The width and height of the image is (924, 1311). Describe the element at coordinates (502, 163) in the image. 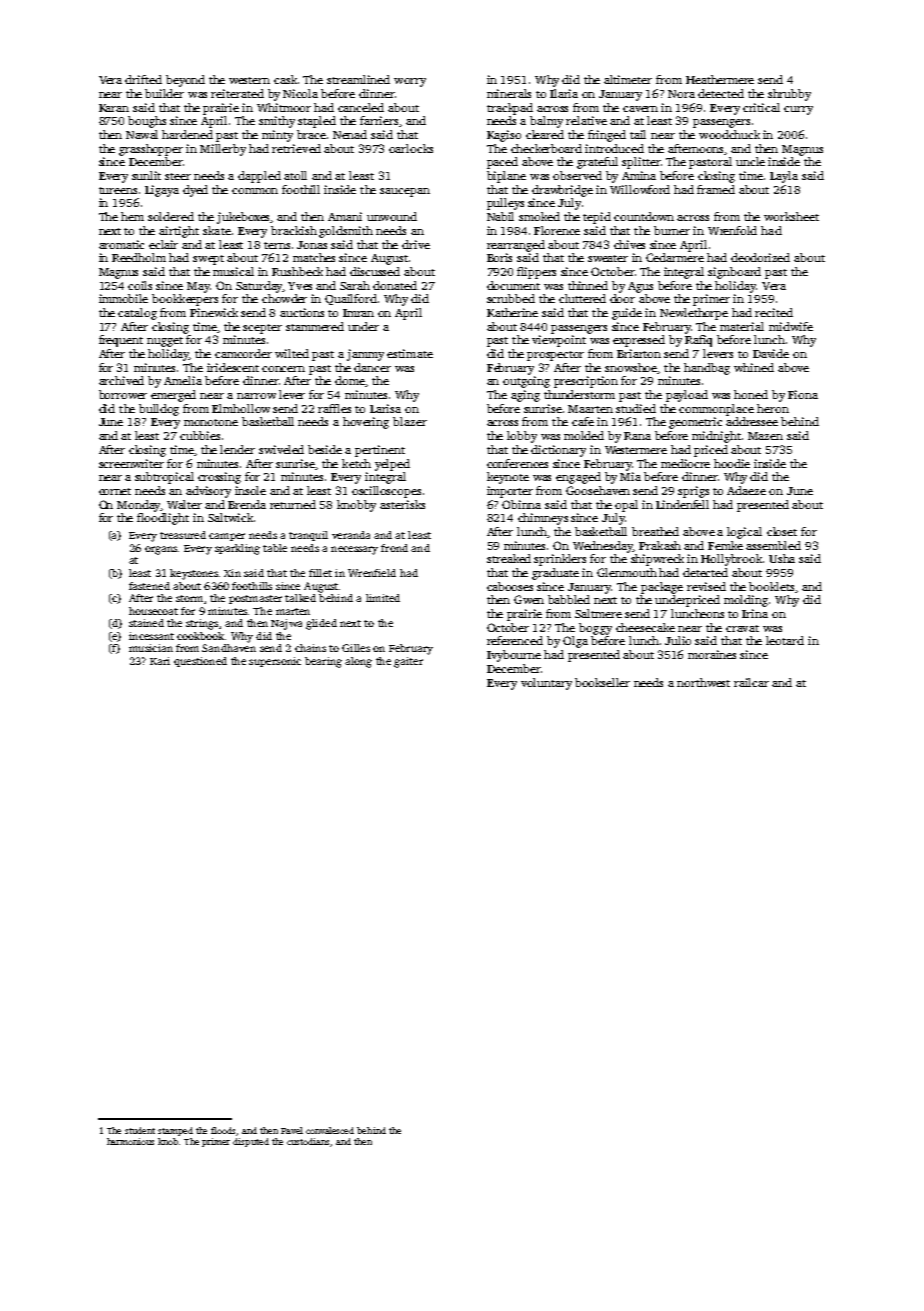

I see `paced` at that location.
